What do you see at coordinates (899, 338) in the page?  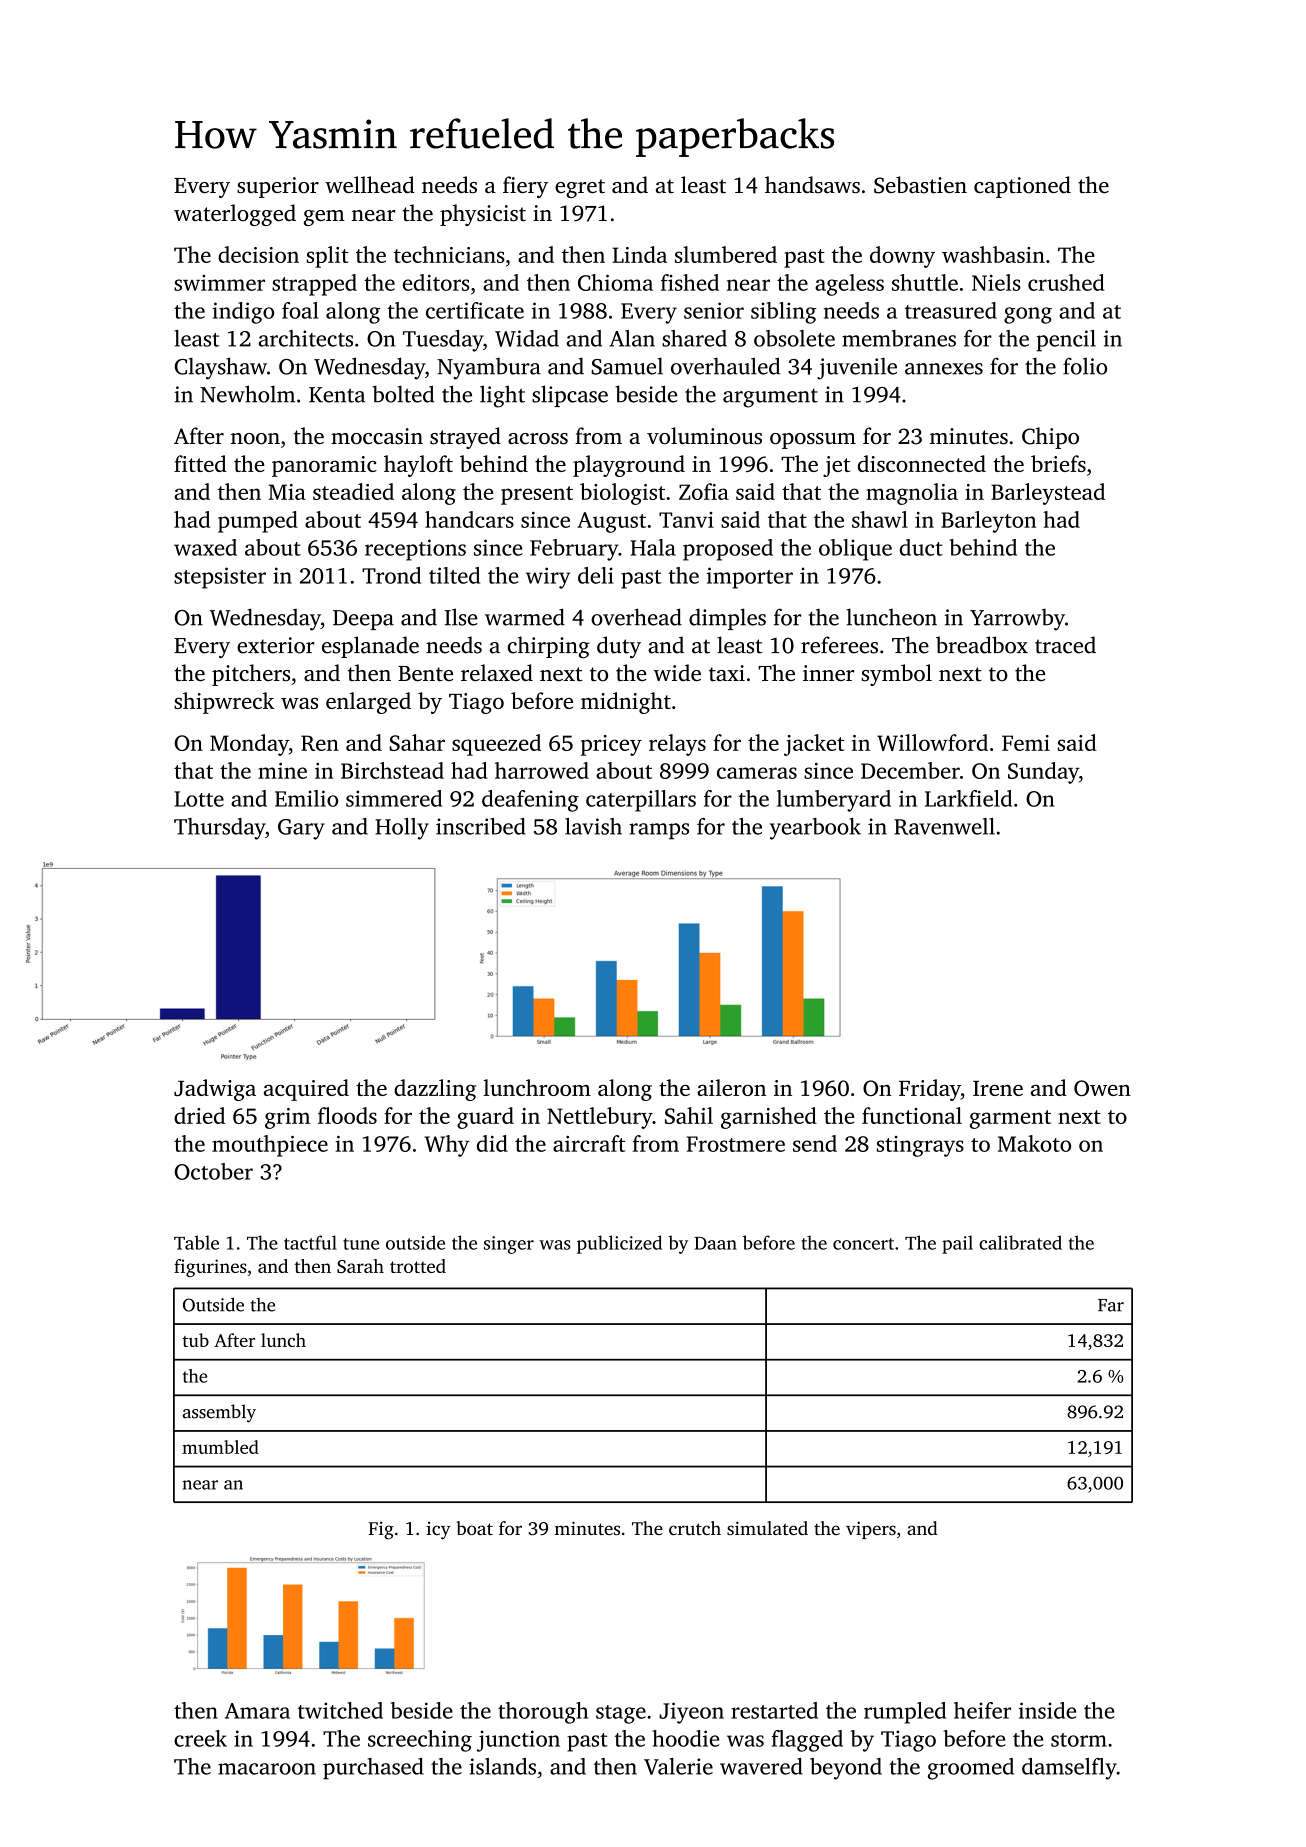 I see `membranes` at bounding box center [899, 338].
